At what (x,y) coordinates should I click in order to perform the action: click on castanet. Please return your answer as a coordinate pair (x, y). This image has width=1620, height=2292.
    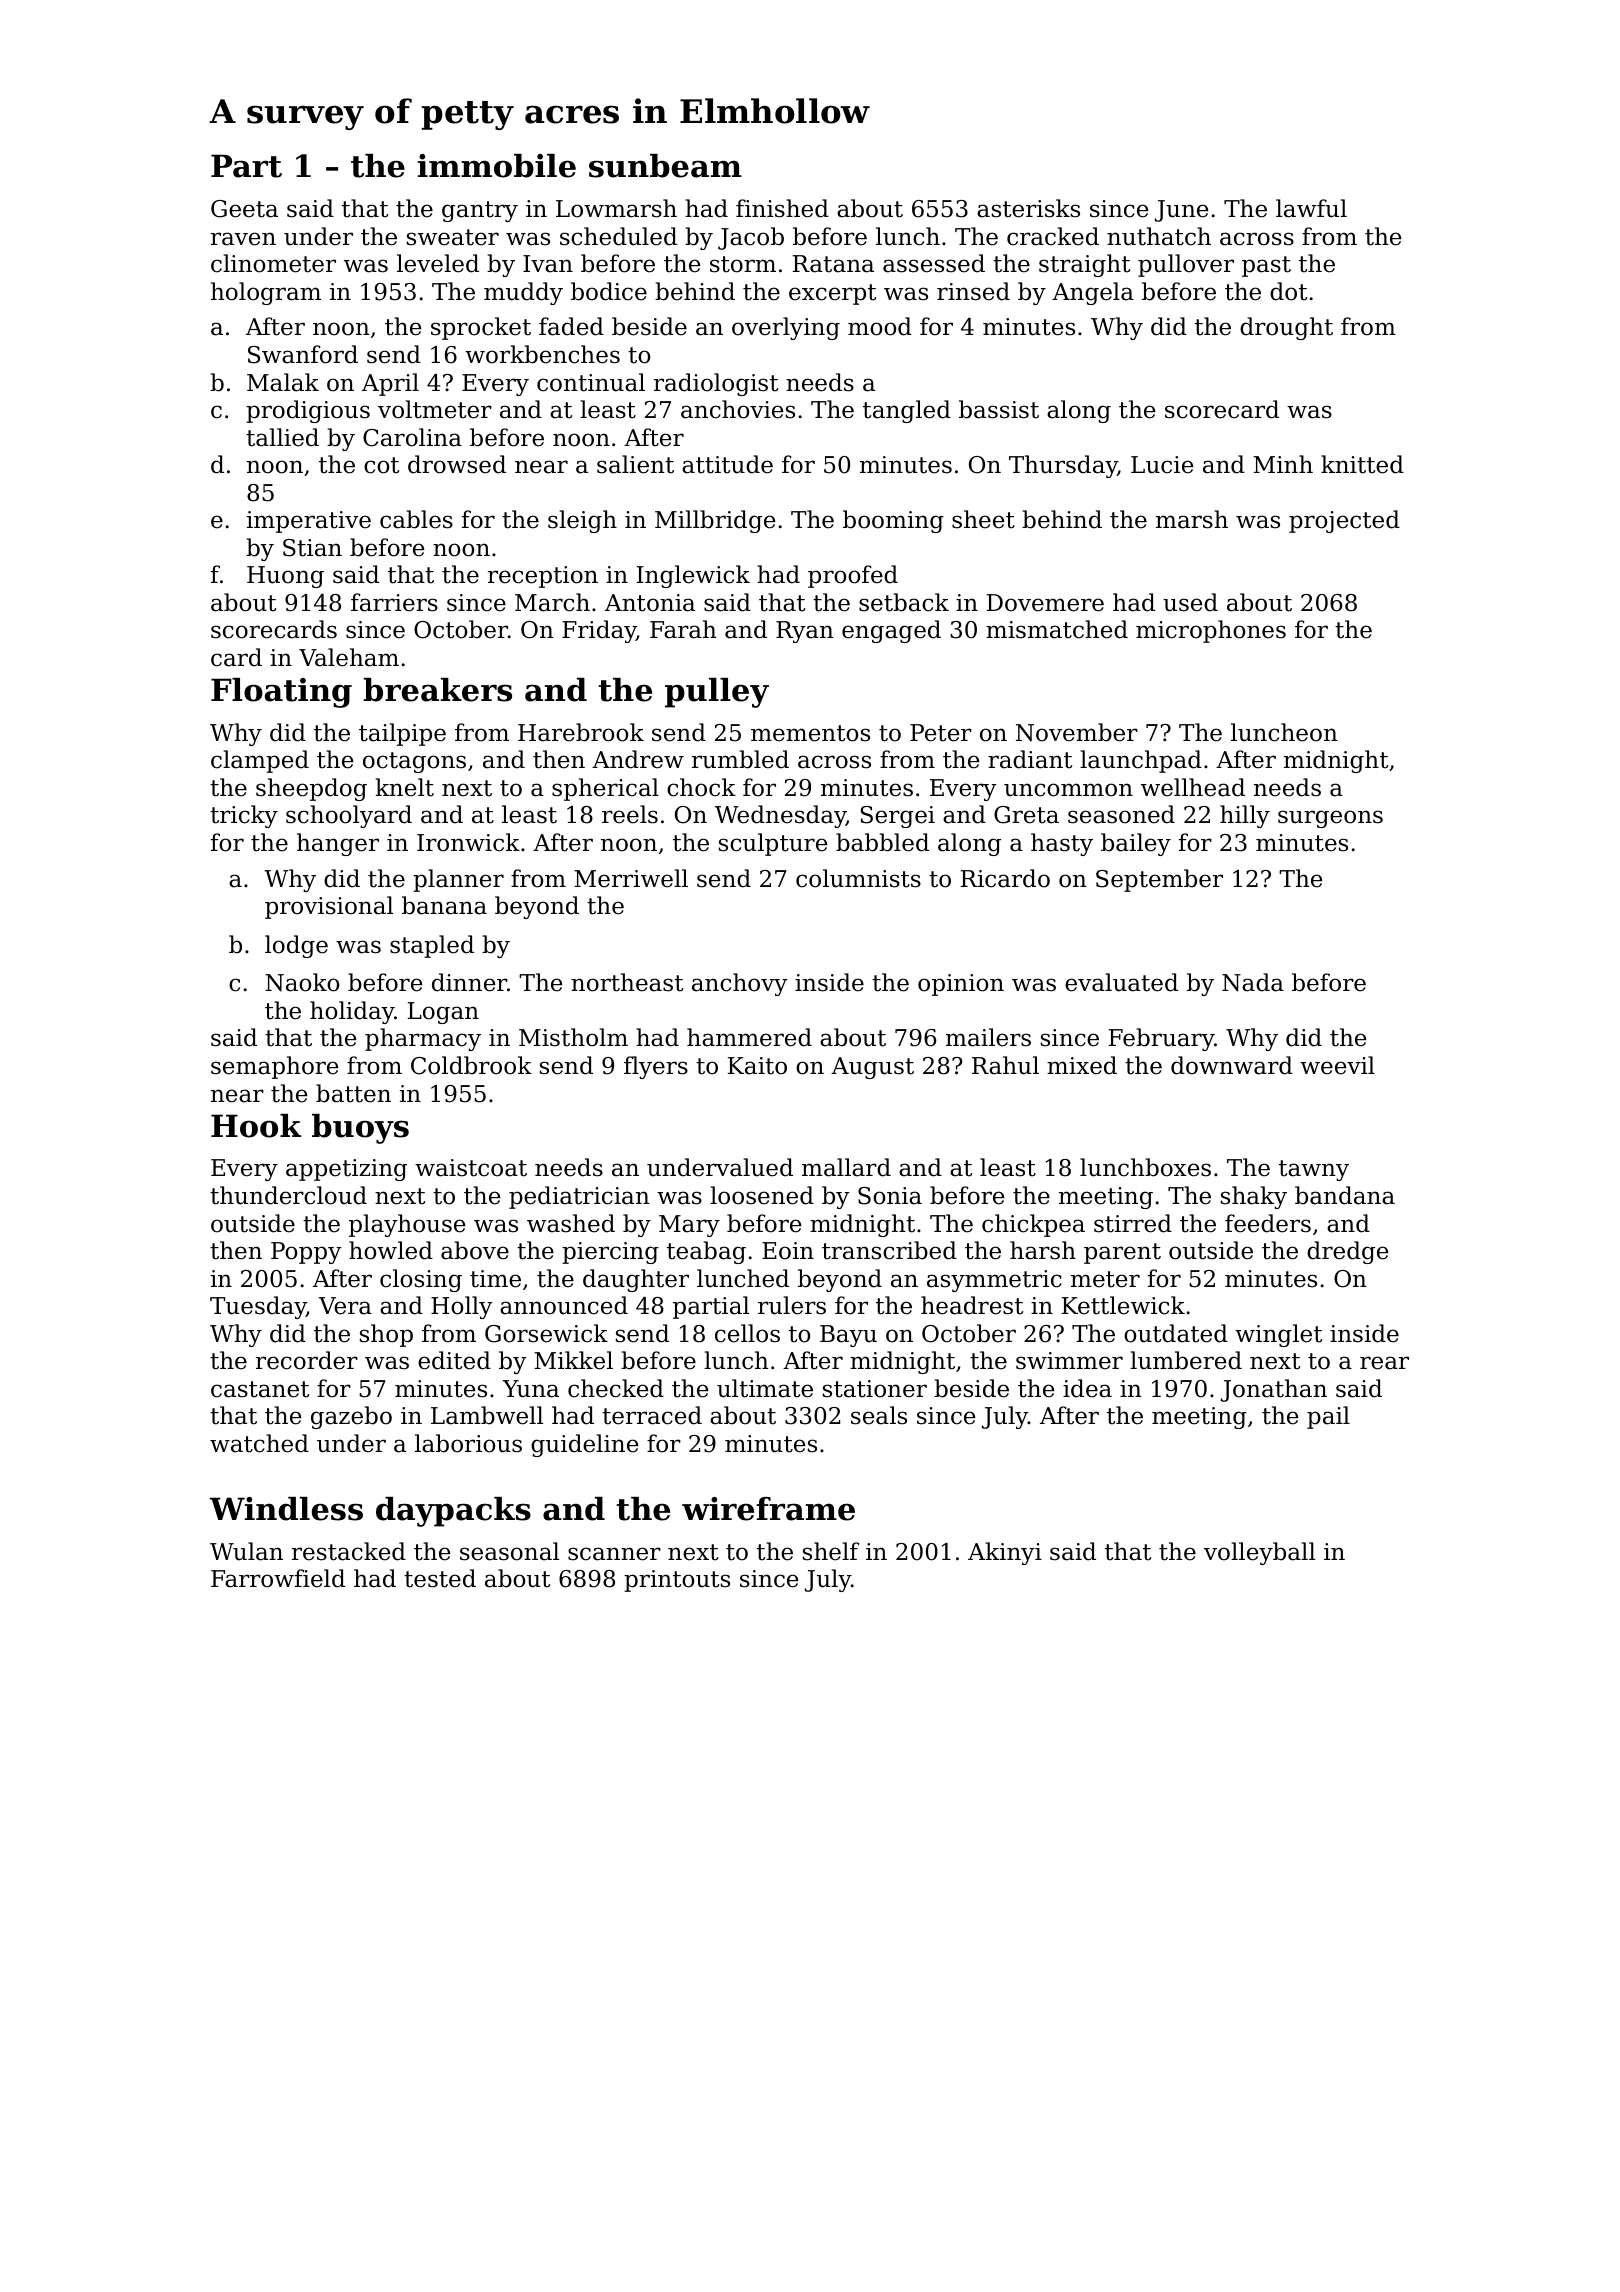
    Looking at the image, I should click on (260, 1389).
